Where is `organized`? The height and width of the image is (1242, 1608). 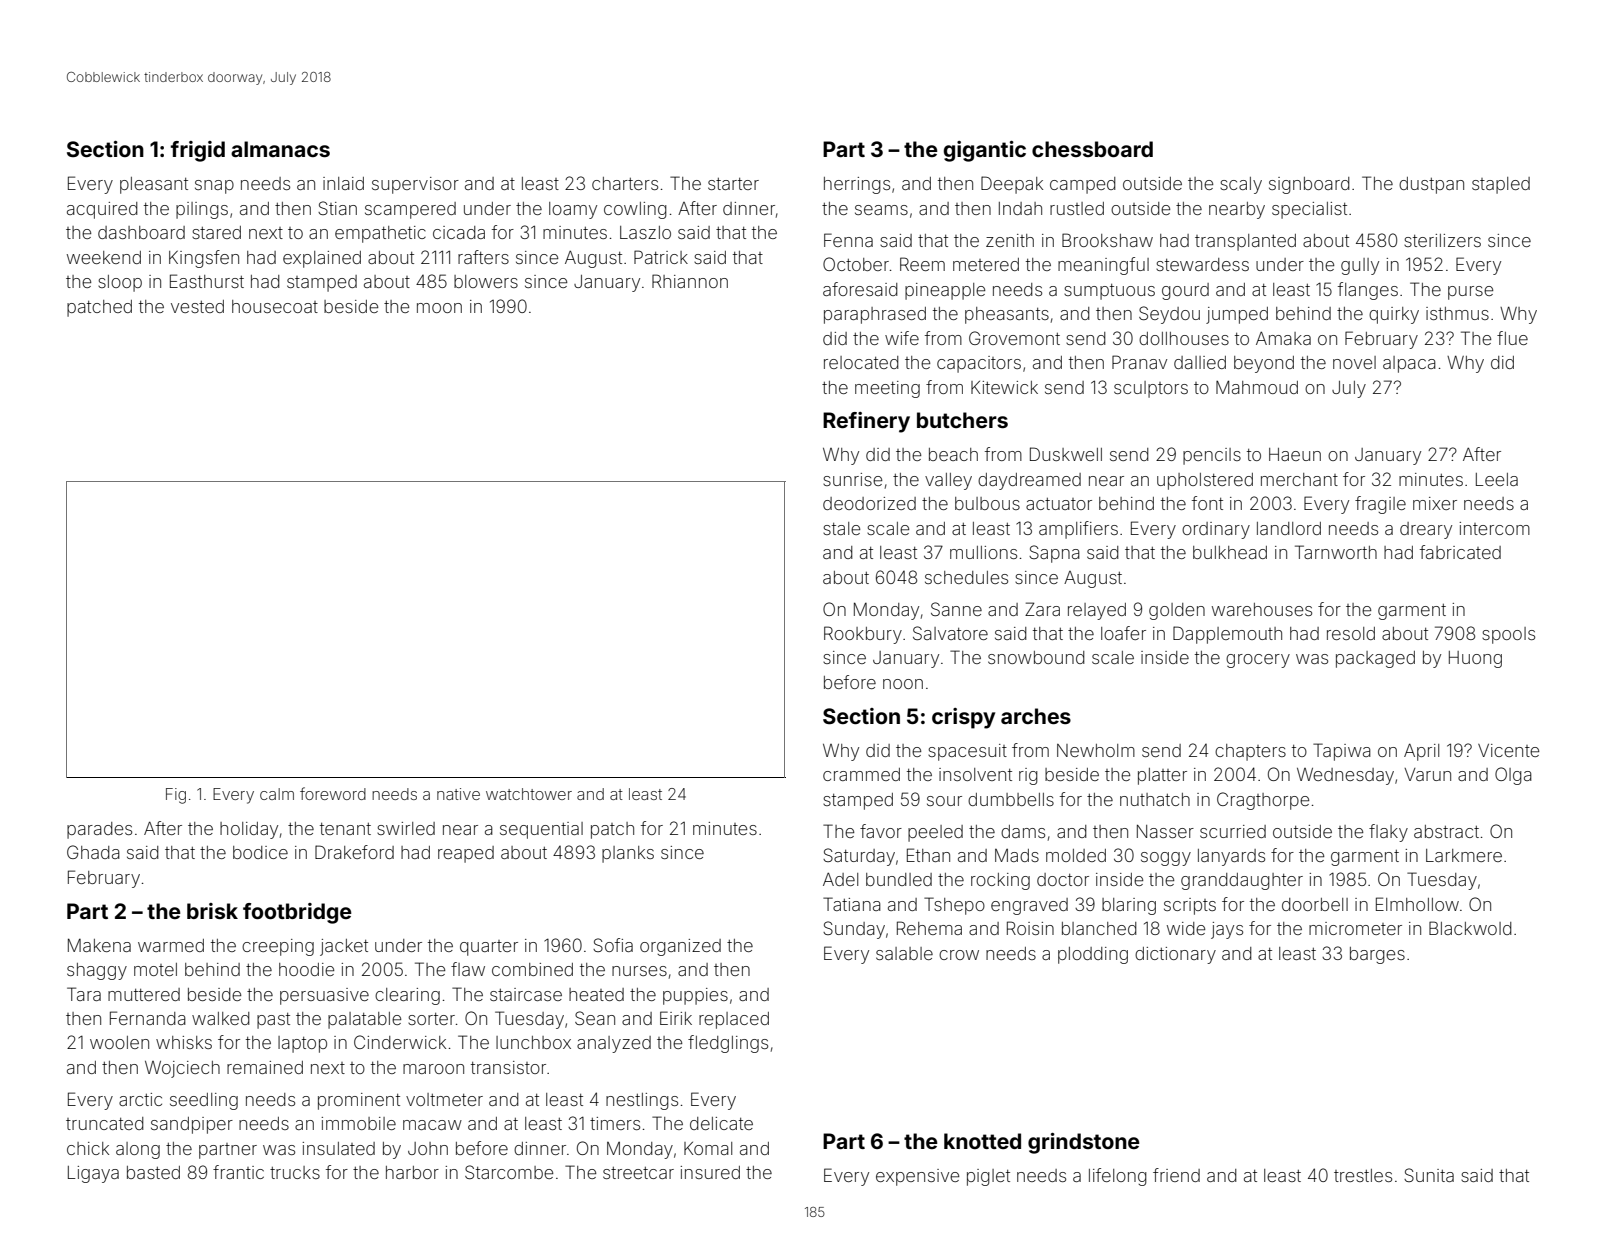 organized is located at coordinates (680, 947).
